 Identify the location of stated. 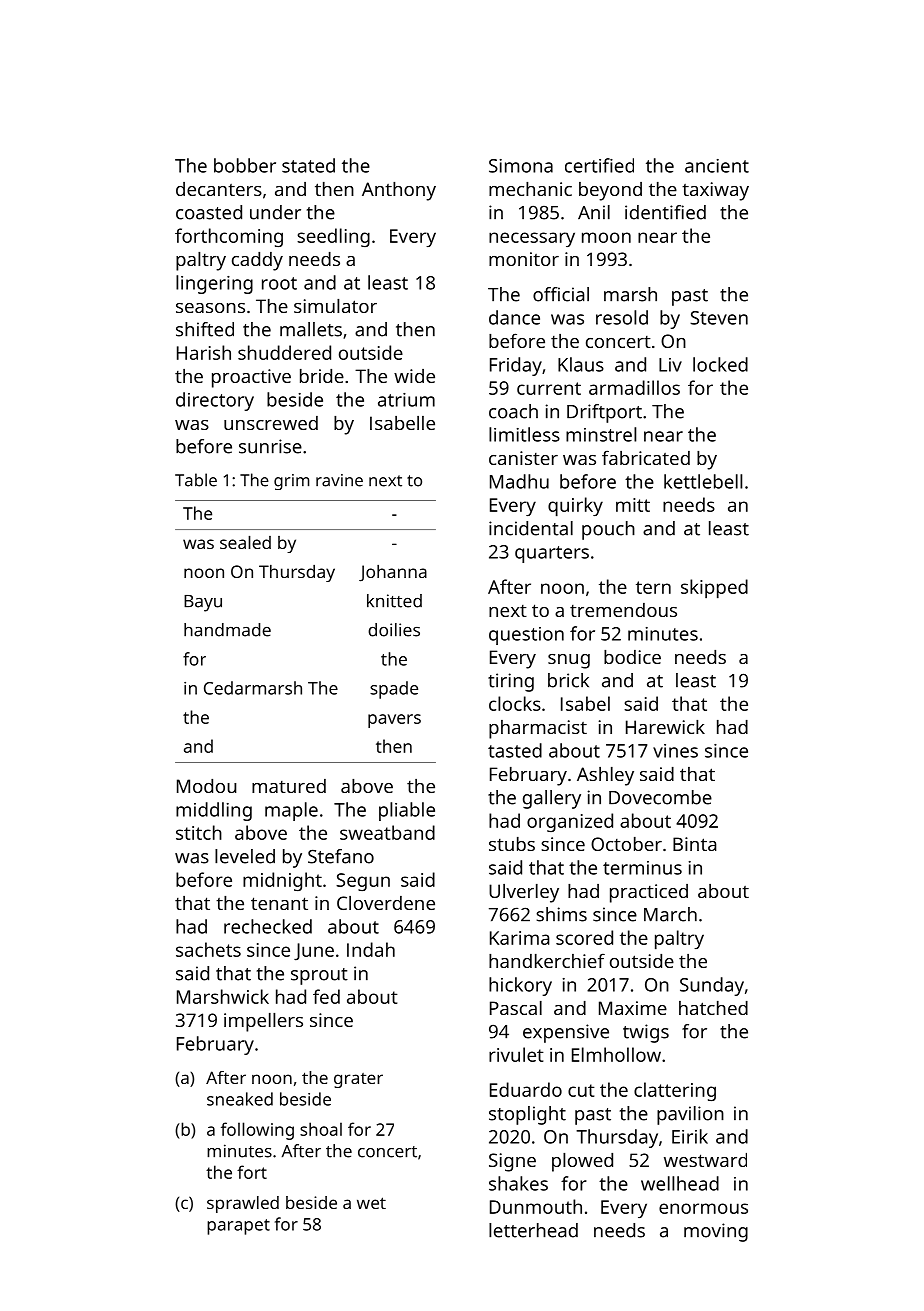
(308, 165).
